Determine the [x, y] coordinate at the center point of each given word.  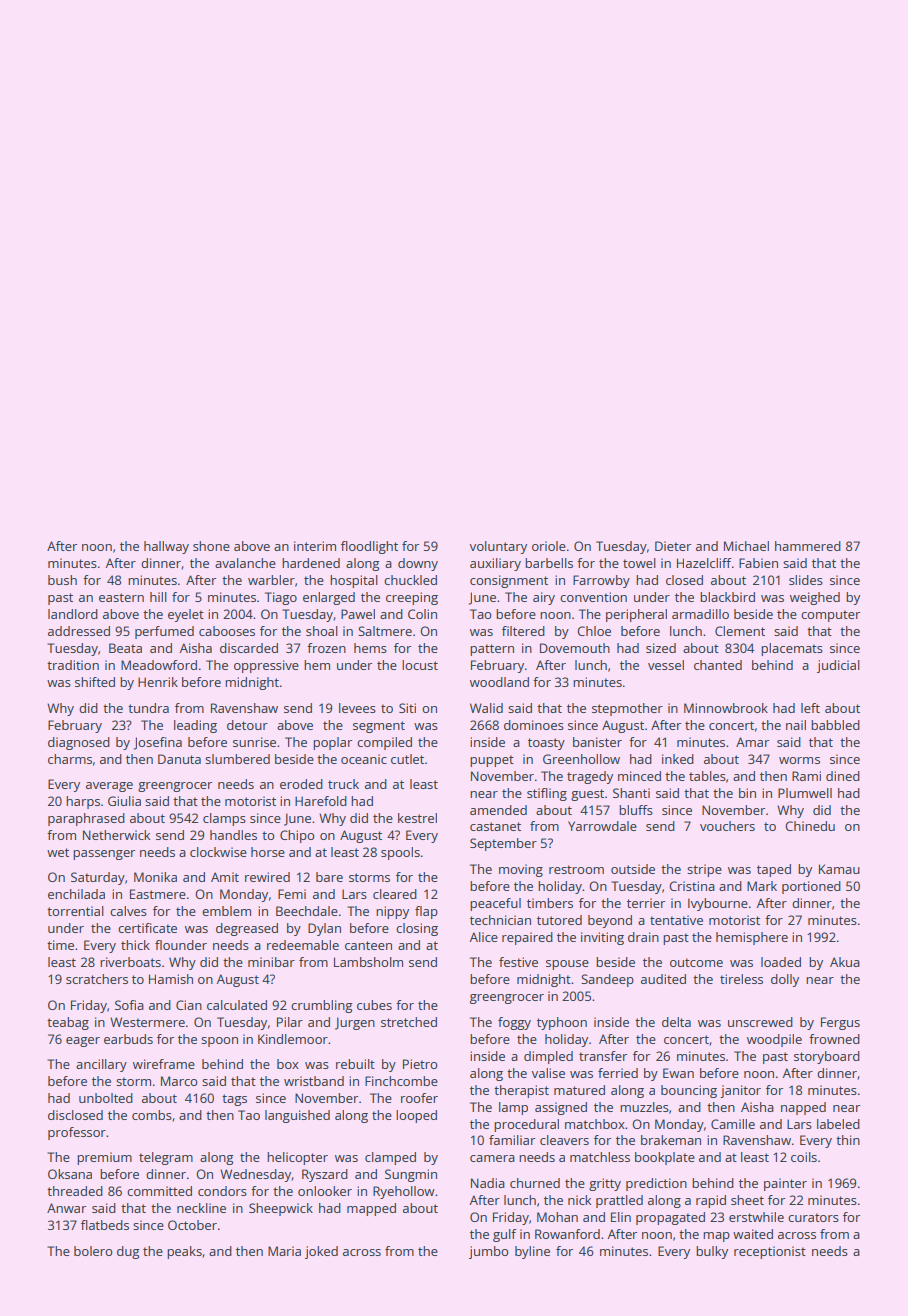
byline [532, 1252]
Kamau [839, 869]
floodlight [369, 547]
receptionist [770, 1252]
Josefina [158, 743]
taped [774, 870]
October [192, 1225]
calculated [237, 1005]
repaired [527, 938]
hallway [166, 547]
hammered [808, 546]
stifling [547, 794]
